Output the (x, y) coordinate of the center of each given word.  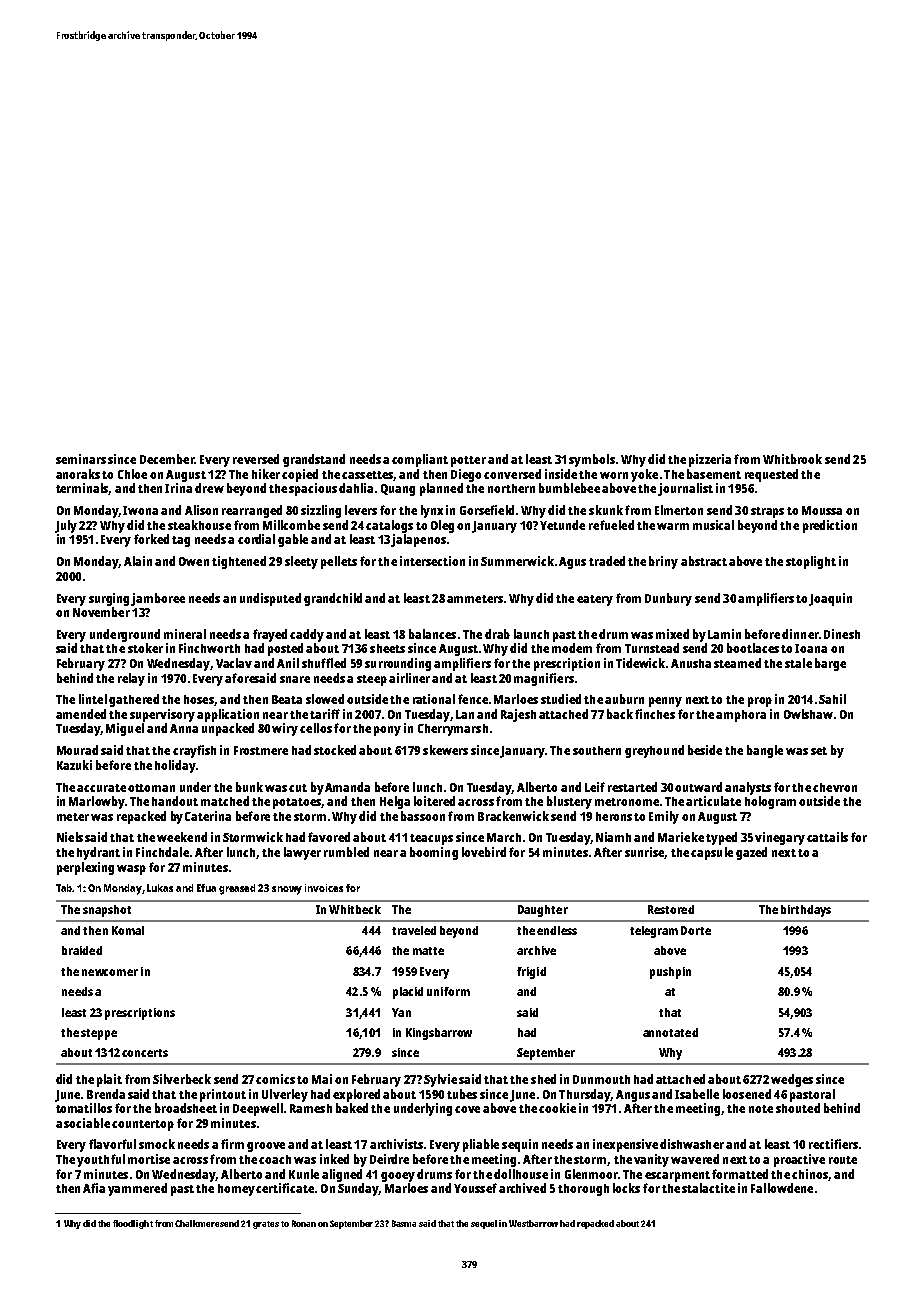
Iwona (140, 510)
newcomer (110, 972)
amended (81, 714)
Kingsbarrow (439, 1034)
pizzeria (710, 460)
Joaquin (831, 599)
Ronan (304, 1223)
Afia (94, 1188)
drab (497, 634)
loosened (747, 1094)
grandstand (314, 460)
